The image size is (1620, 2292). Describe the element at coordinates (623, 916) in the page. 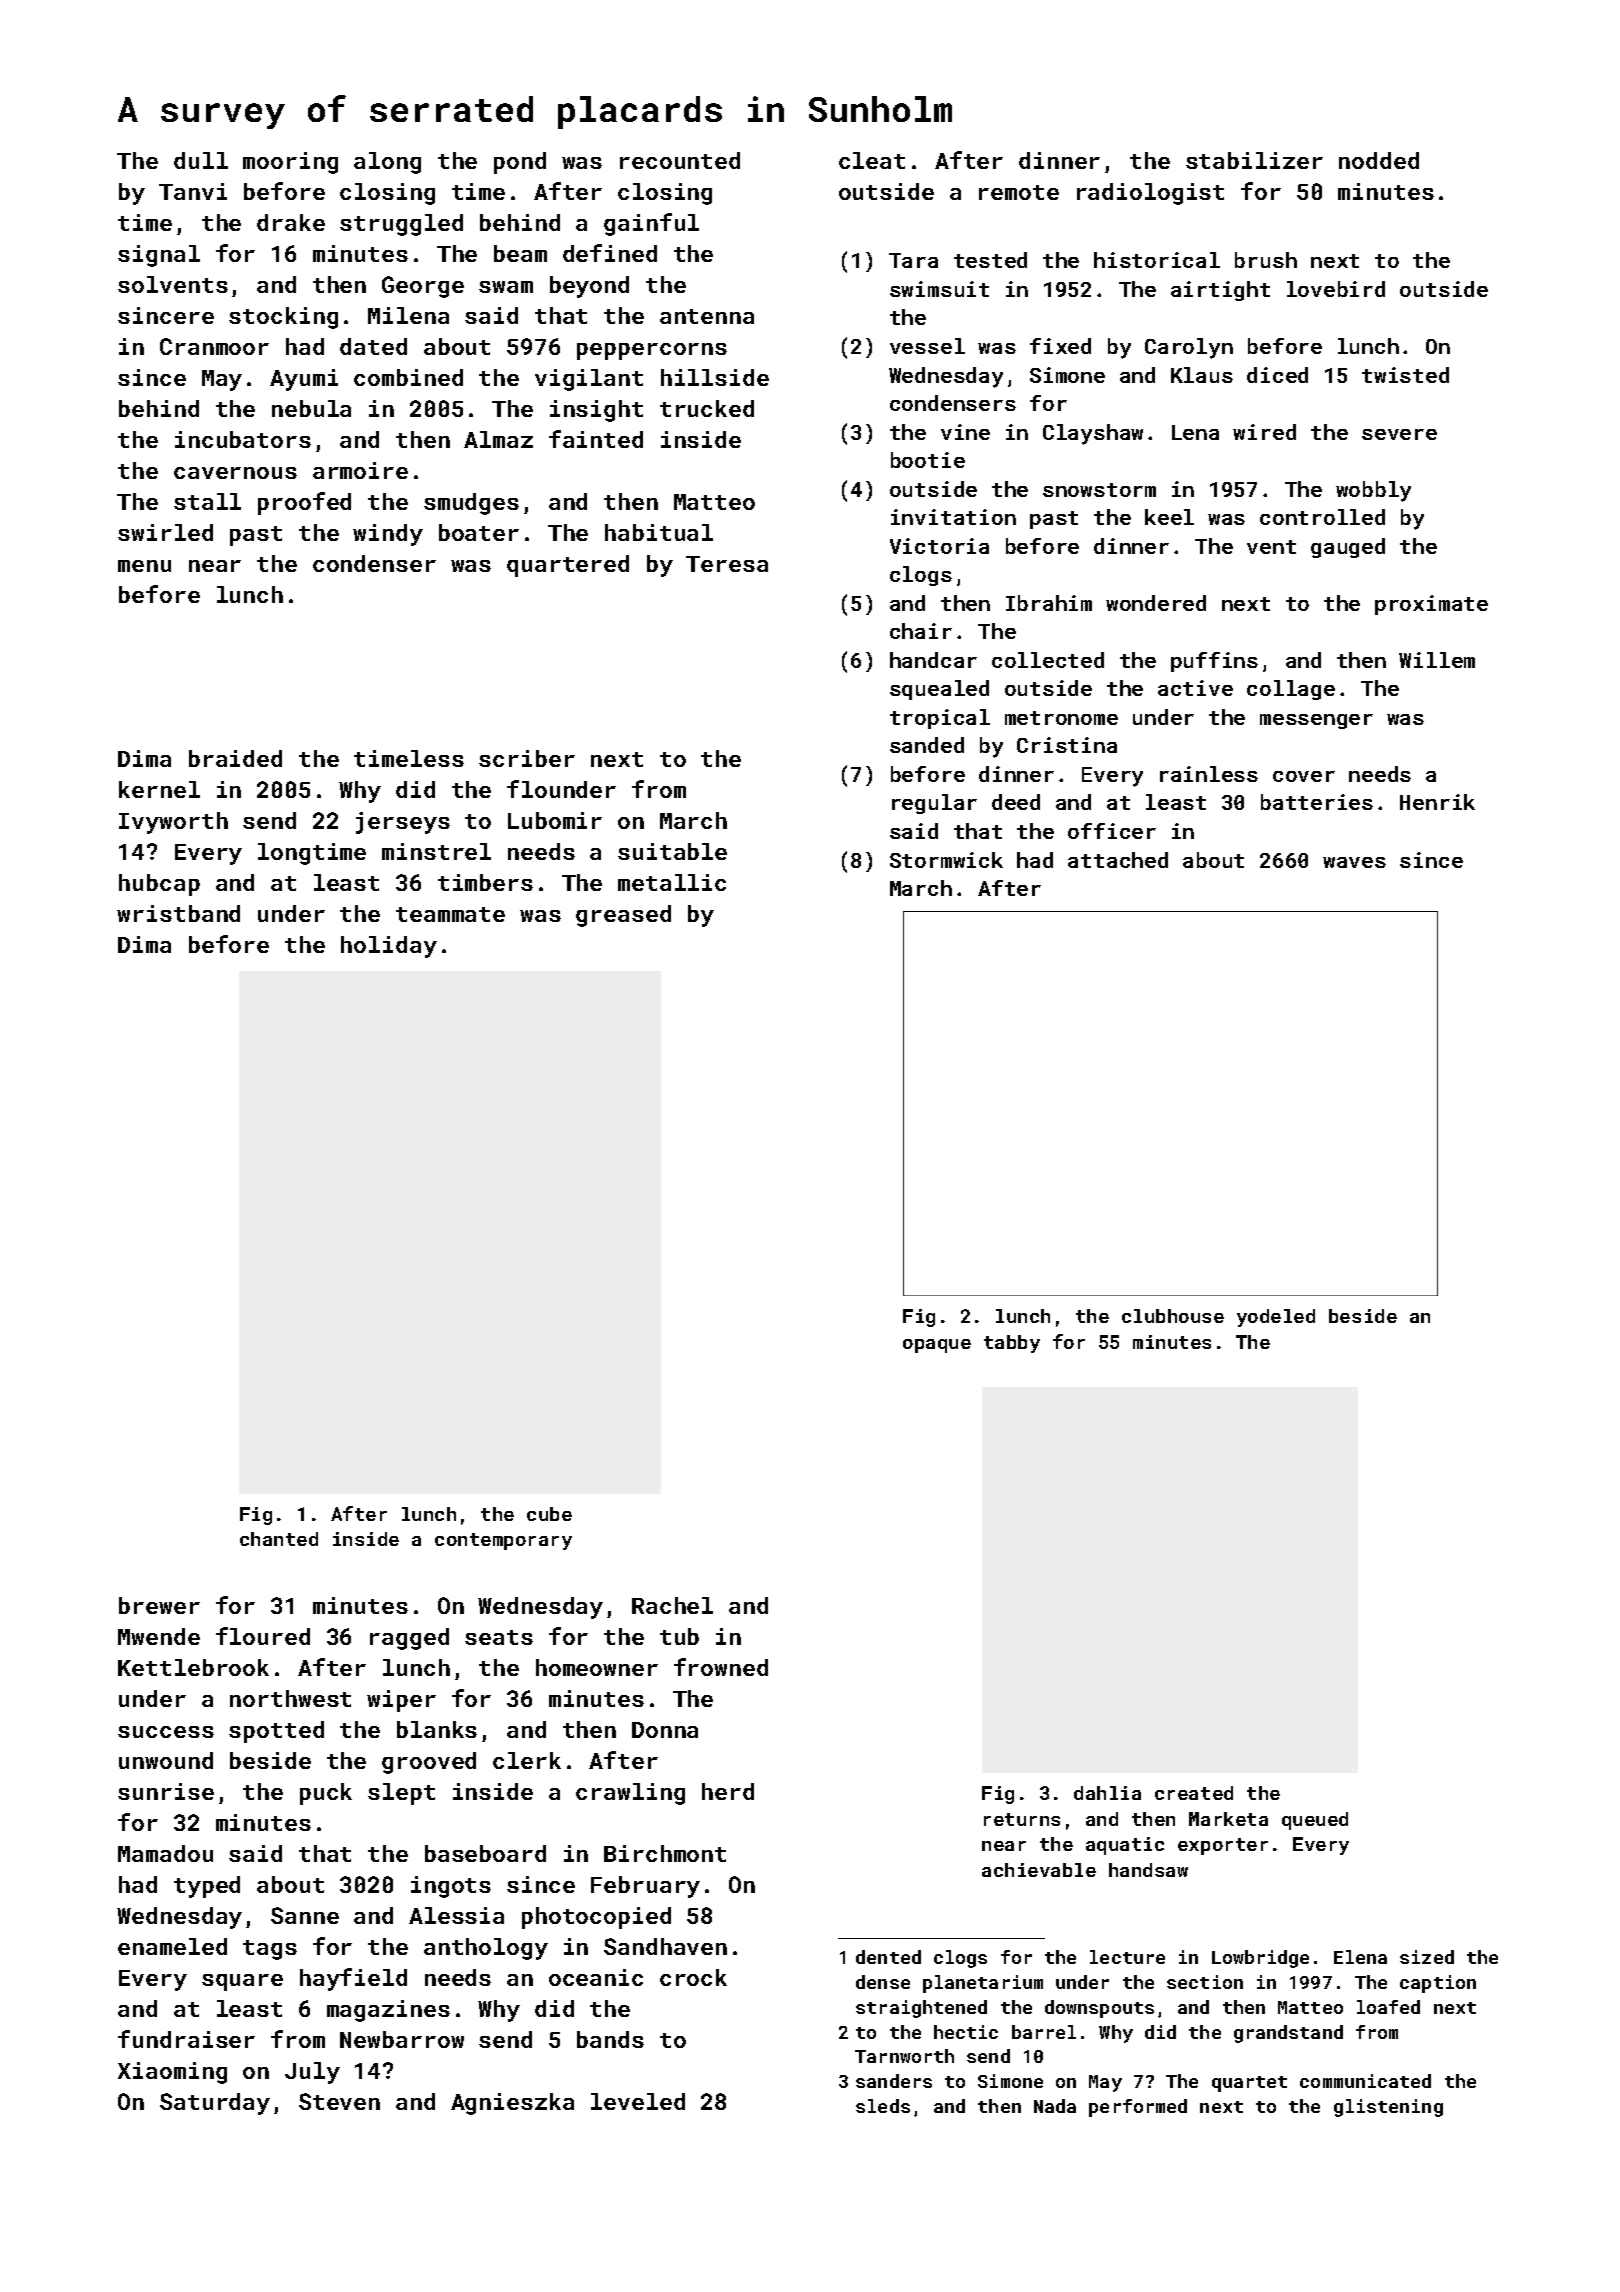

I see `greased` at that location.
